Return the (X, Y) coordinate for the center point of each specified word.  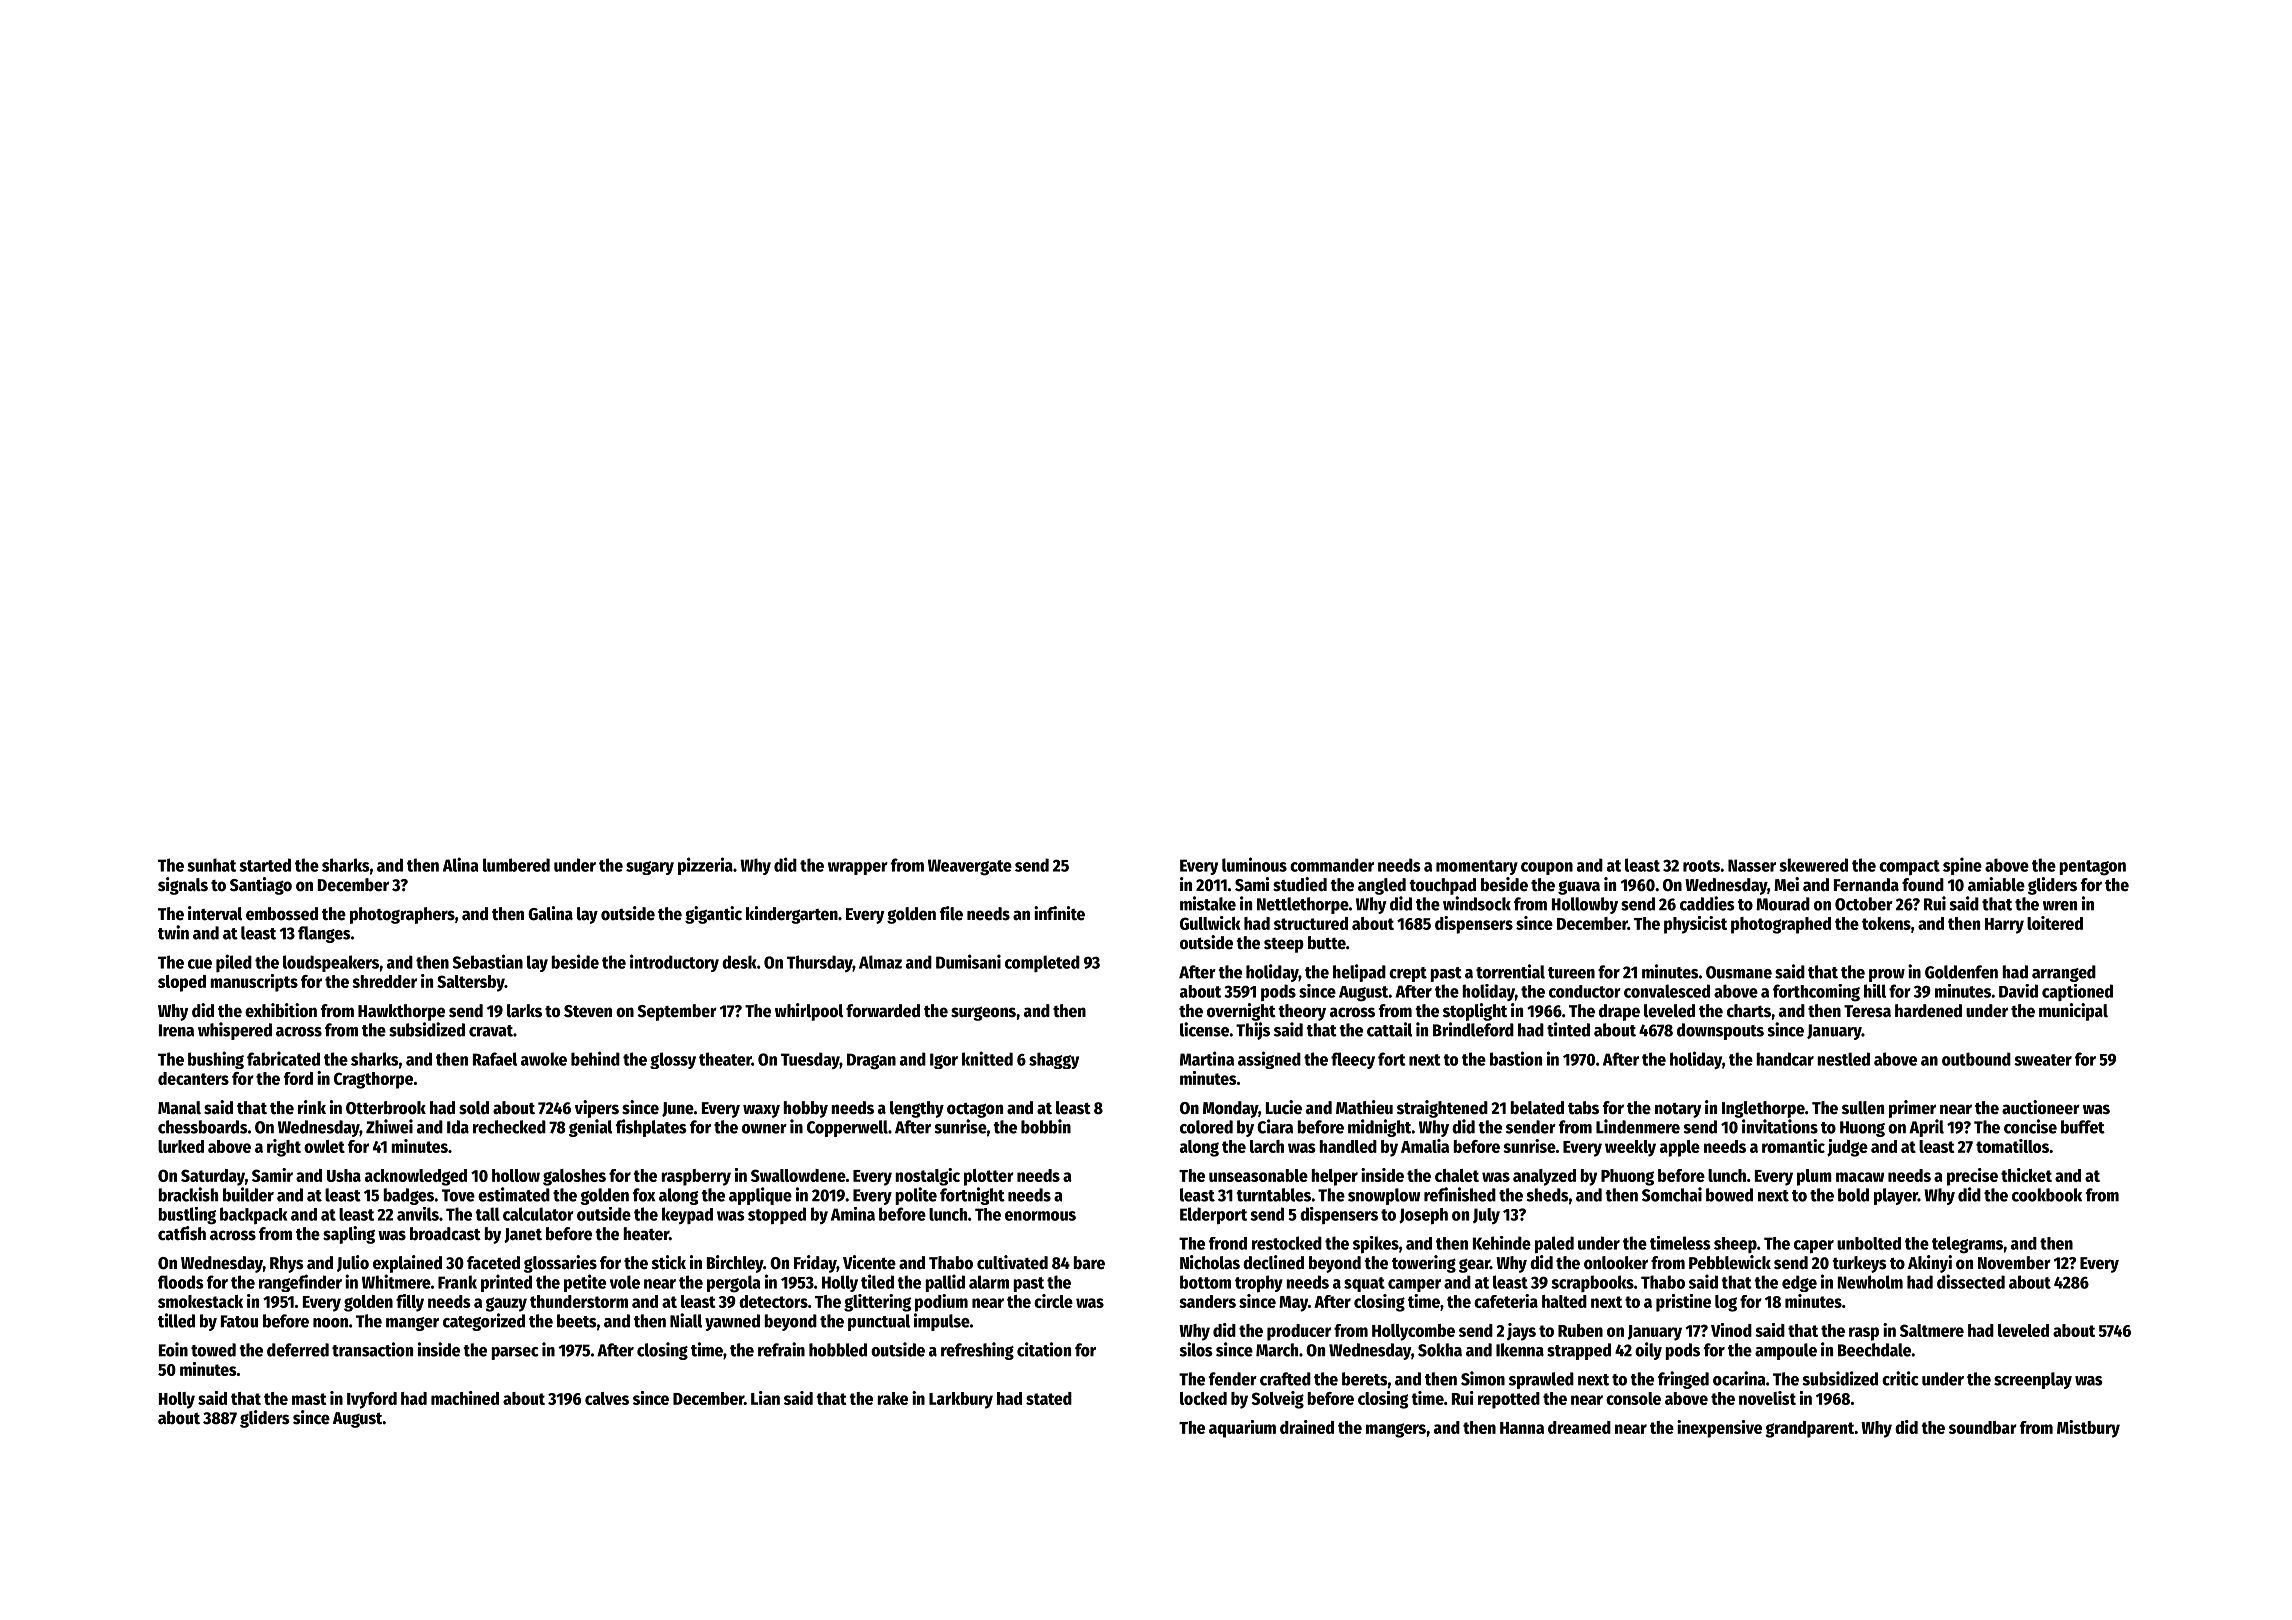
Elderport (1213, 1216)
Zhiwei (389, 1126)
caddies (1707, 903)
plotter (989, 1177)
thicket (2026, 1175)
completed (1042, 963)
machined (465, 1398)
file (951, 913)
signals (183, 886)
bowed (1729, 1195)
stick (669, 1262)
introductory (674, 963)
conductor (1585, 991)
